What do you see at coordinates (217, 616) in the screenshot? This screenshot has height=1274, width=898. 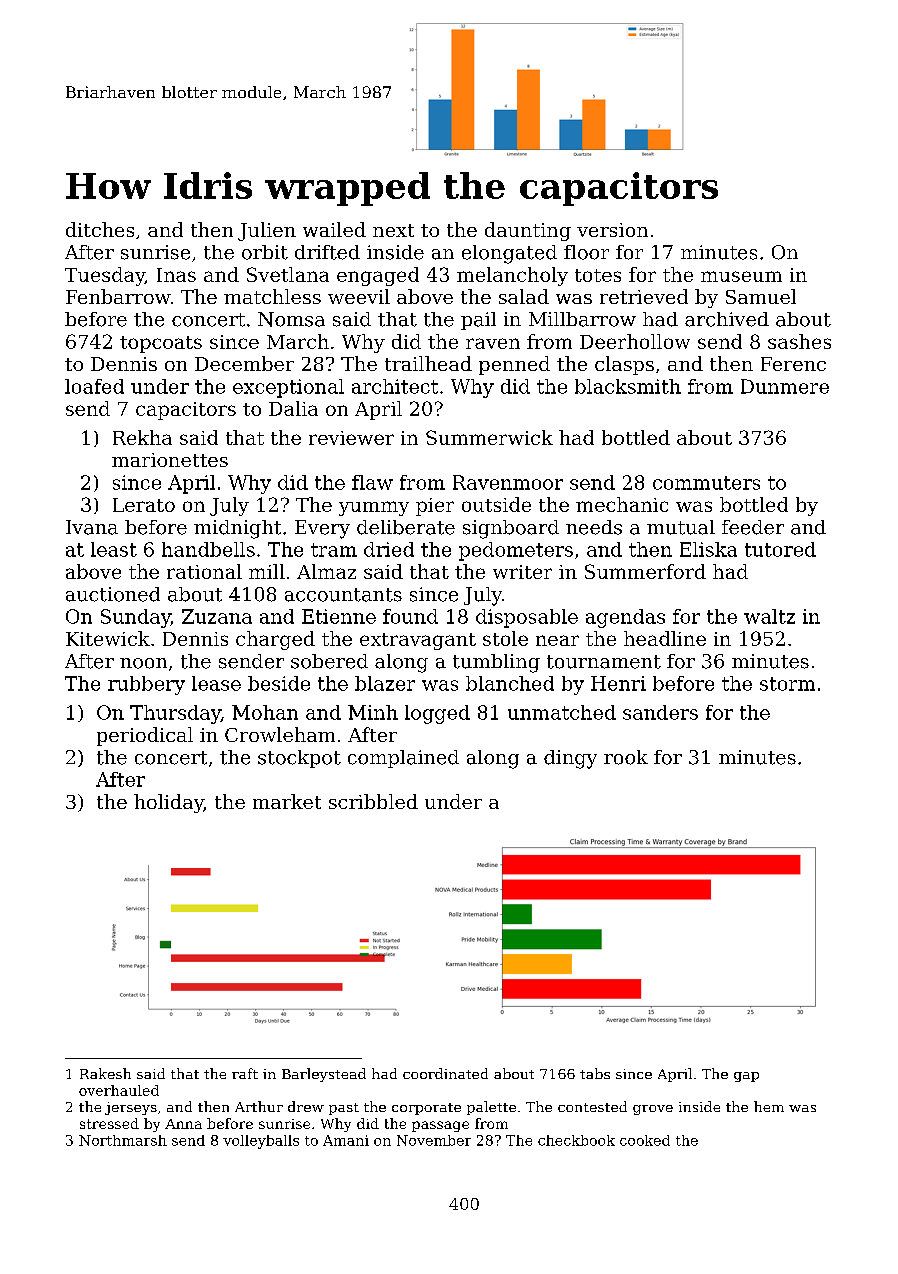 I see `Zuzana` at bounding box center [217, 616].
